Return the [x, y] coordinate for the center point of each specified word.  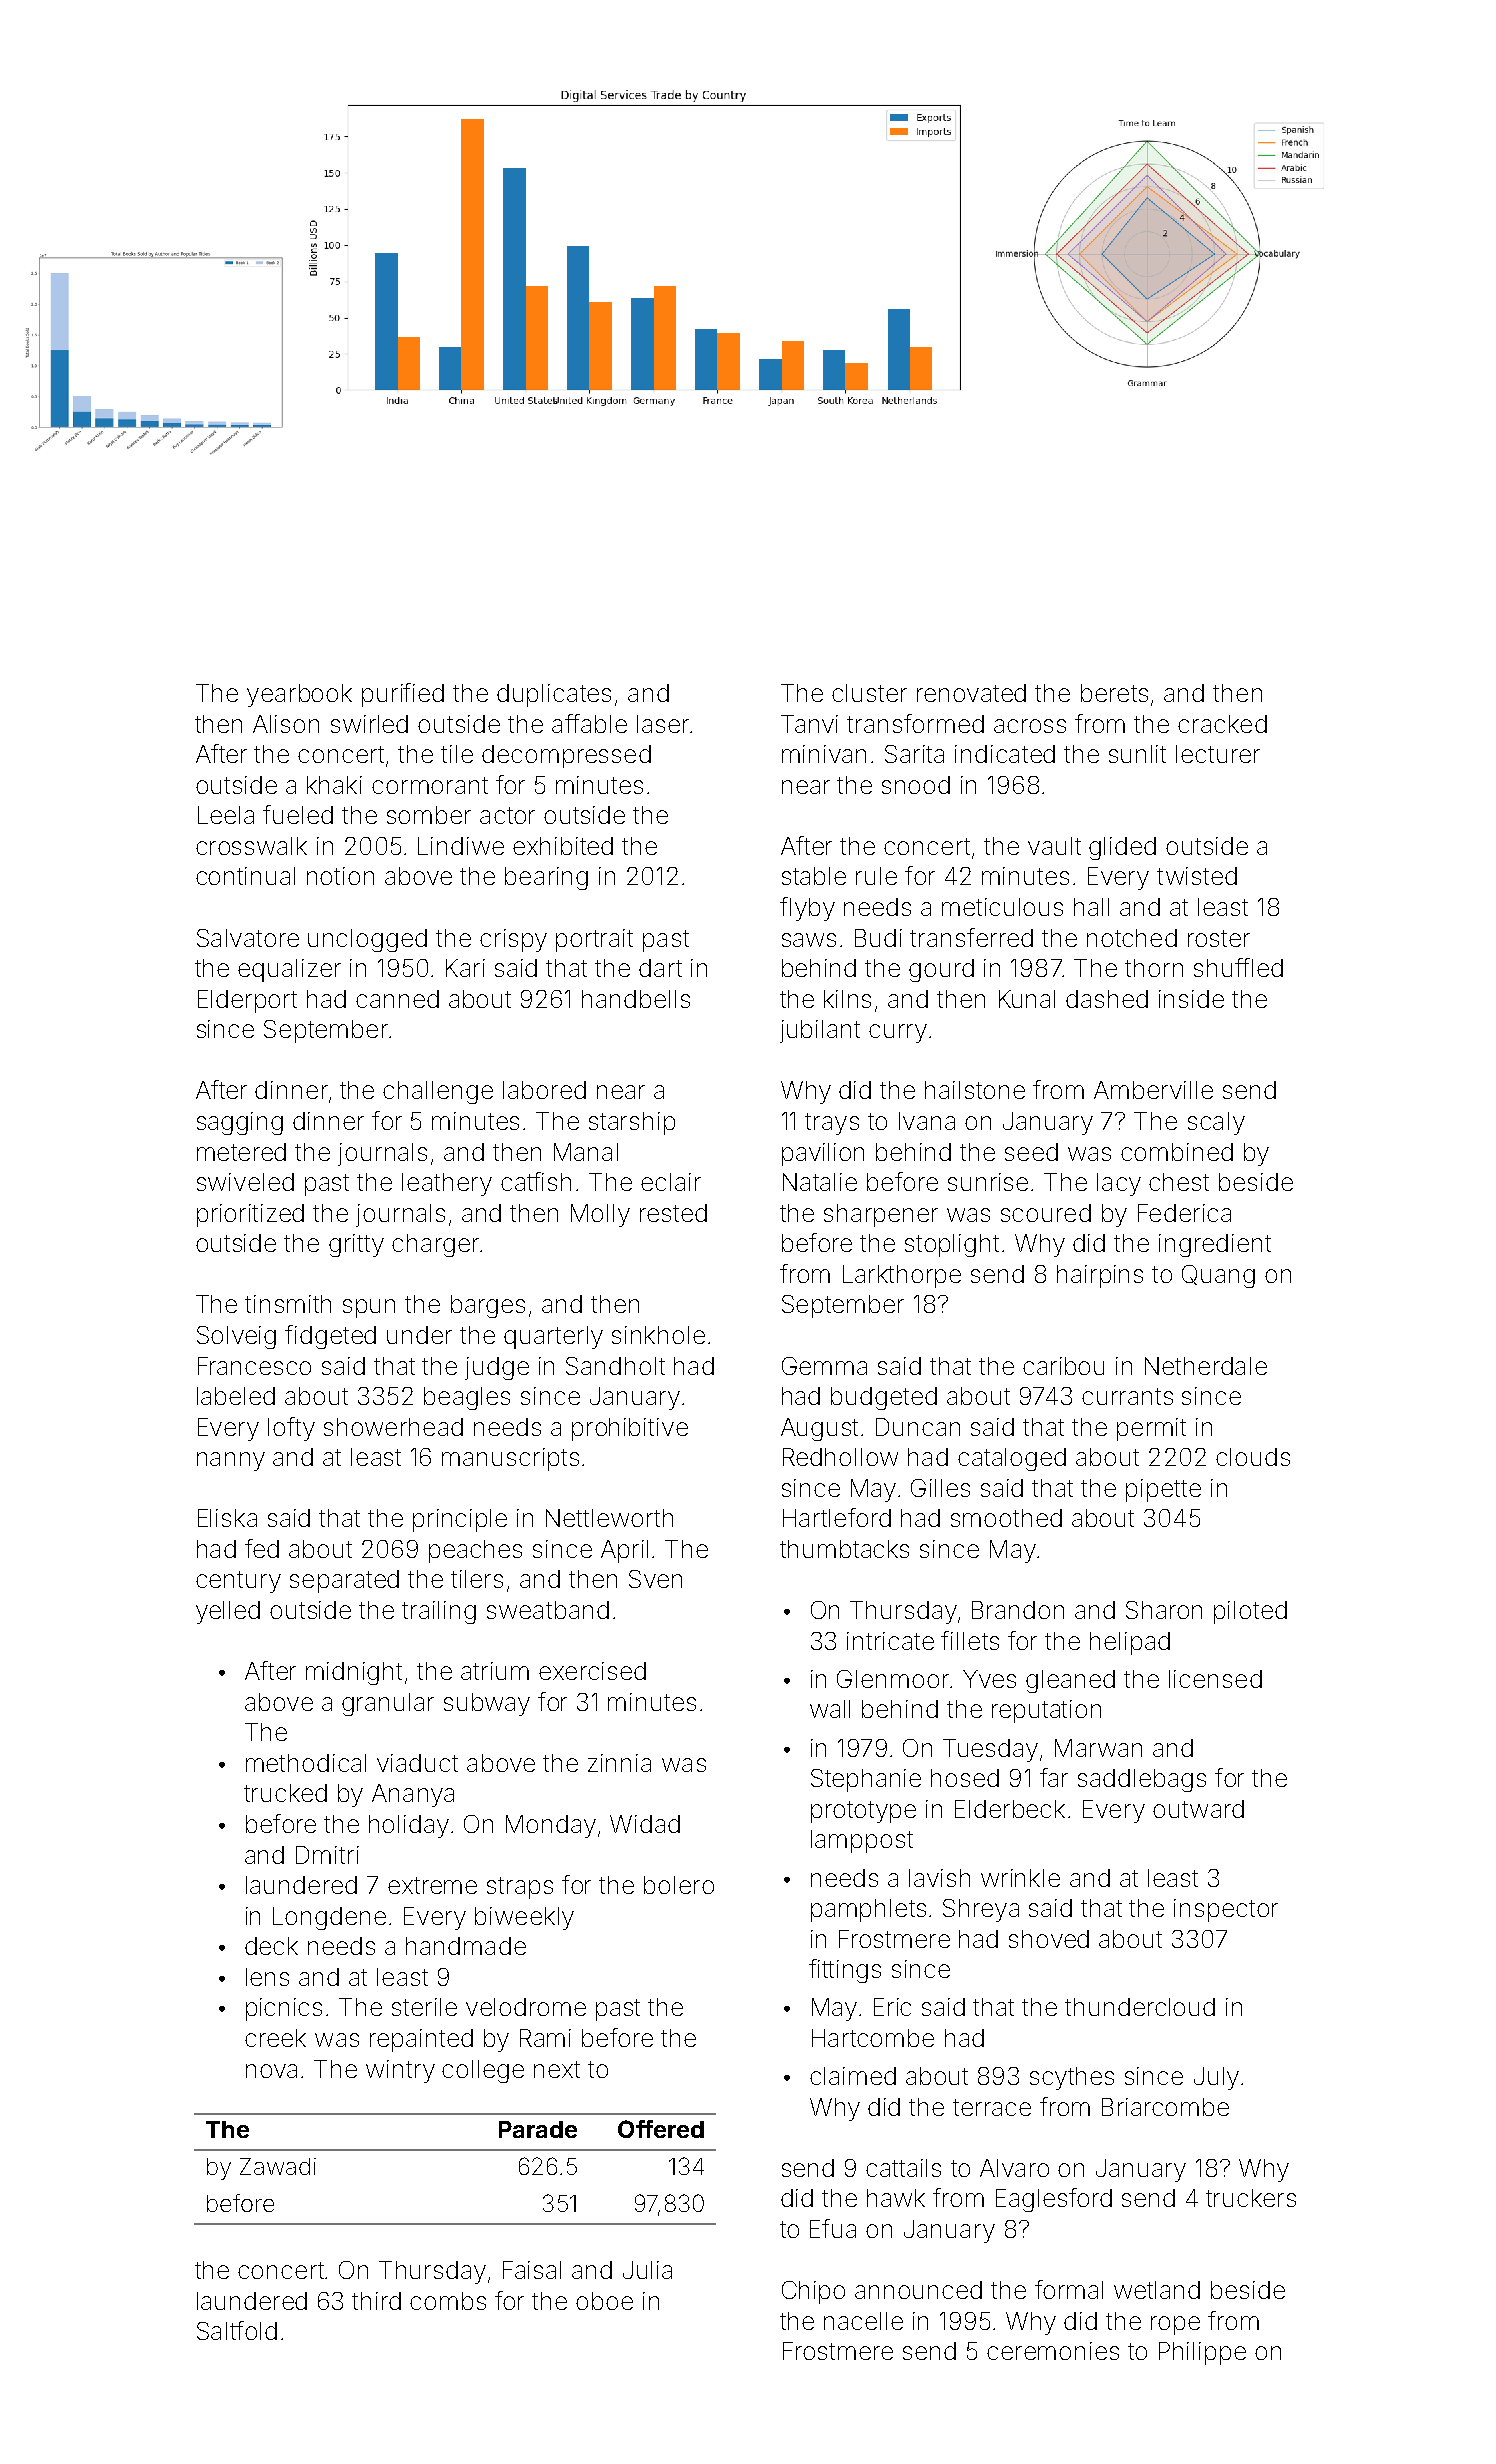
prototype [863, 1812]
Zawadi [278, 2166]
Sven [655, 1579]
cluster [869, 693]
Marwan [1098, 1748]
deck [271, 1946]
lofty [291, 1429]
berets [1114, 693]
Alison [286, 724]
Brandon [1018, 1610]
